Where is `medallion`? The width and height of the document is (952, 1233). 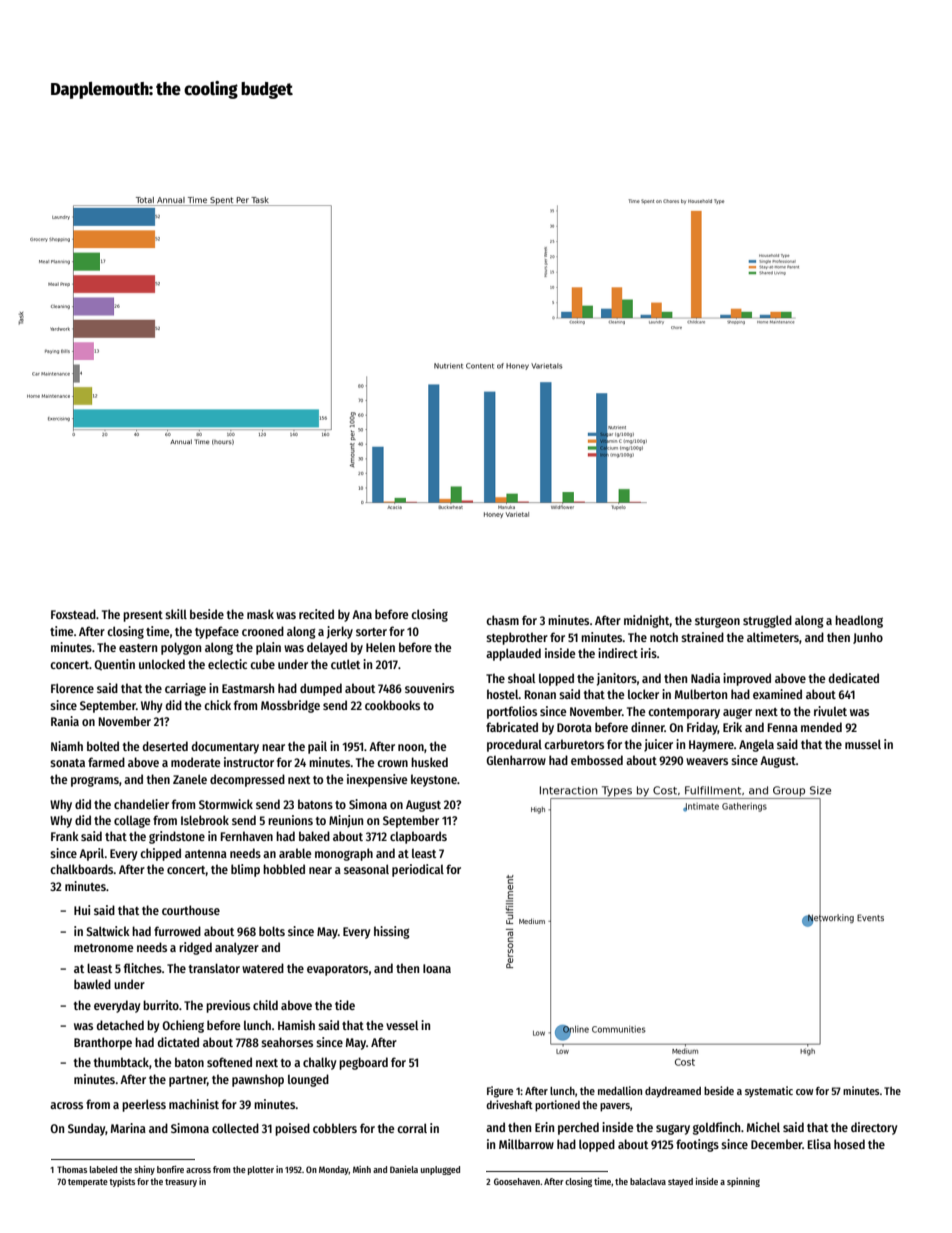
medallion is located at coordinates (620, 1090).
